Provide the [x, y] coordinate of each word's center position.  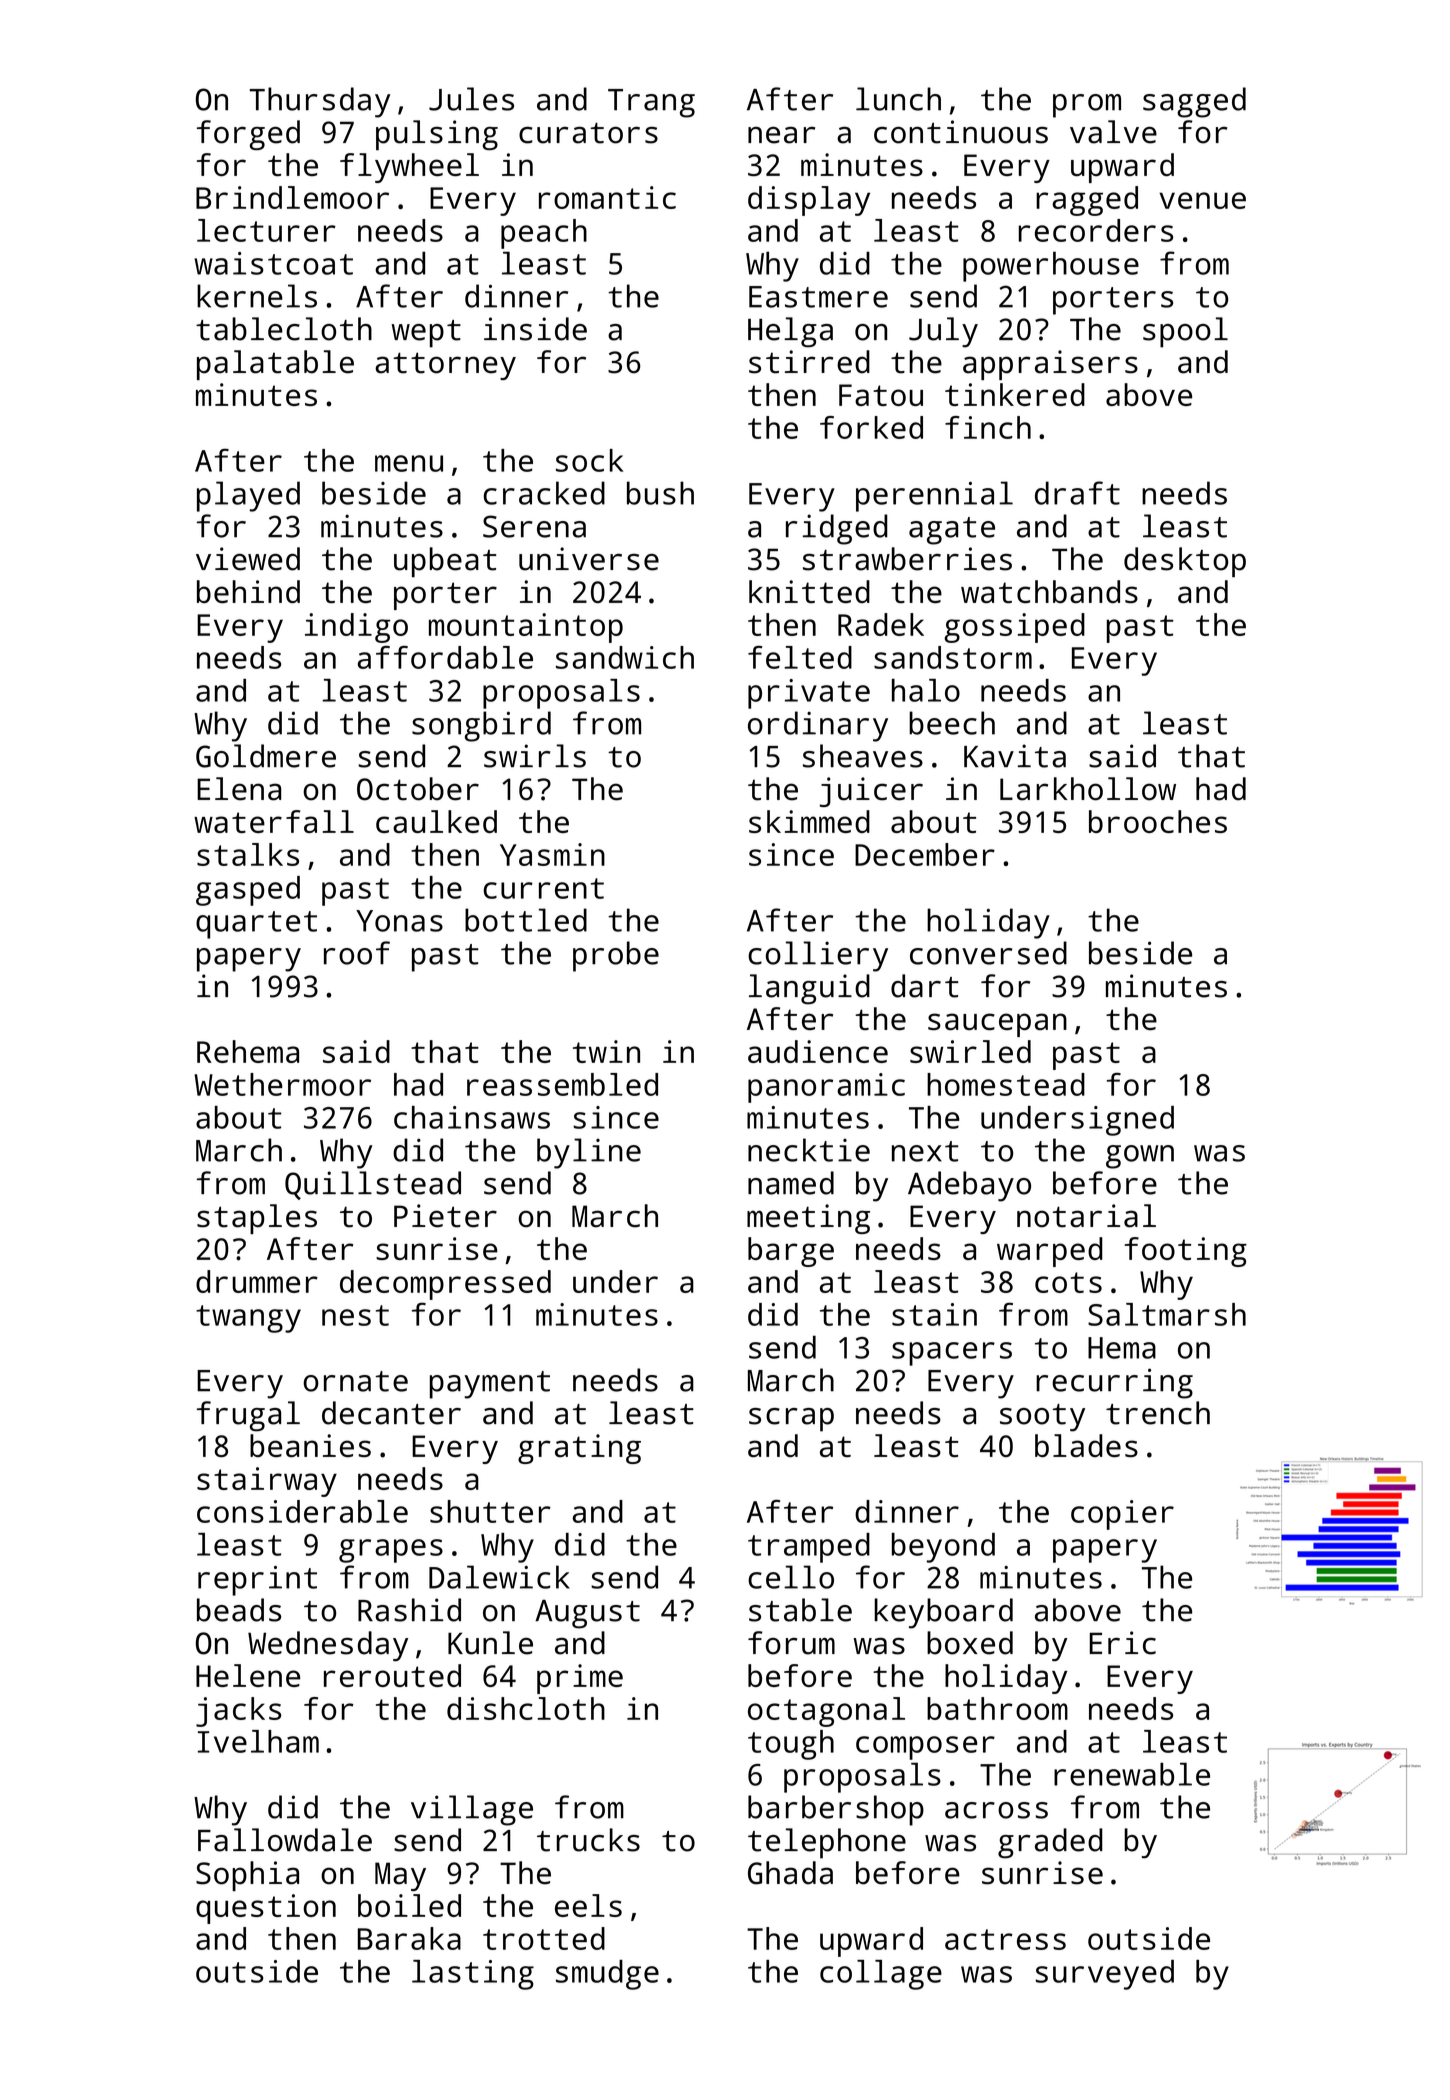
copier [1122, 1515]
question [266, 1909]
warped [1050, 1252]
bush [660, 493]
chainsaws [472, 1117]
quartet [256, 925]
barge [791, 1252]
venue [1202, 200]
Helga [790, 332]
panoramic [826, 1088]
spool [1185, 332]
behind [248, 591]
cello [791, 1577]
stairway [267, 1482]
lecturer [266, 230]
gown [1140, 1157]
